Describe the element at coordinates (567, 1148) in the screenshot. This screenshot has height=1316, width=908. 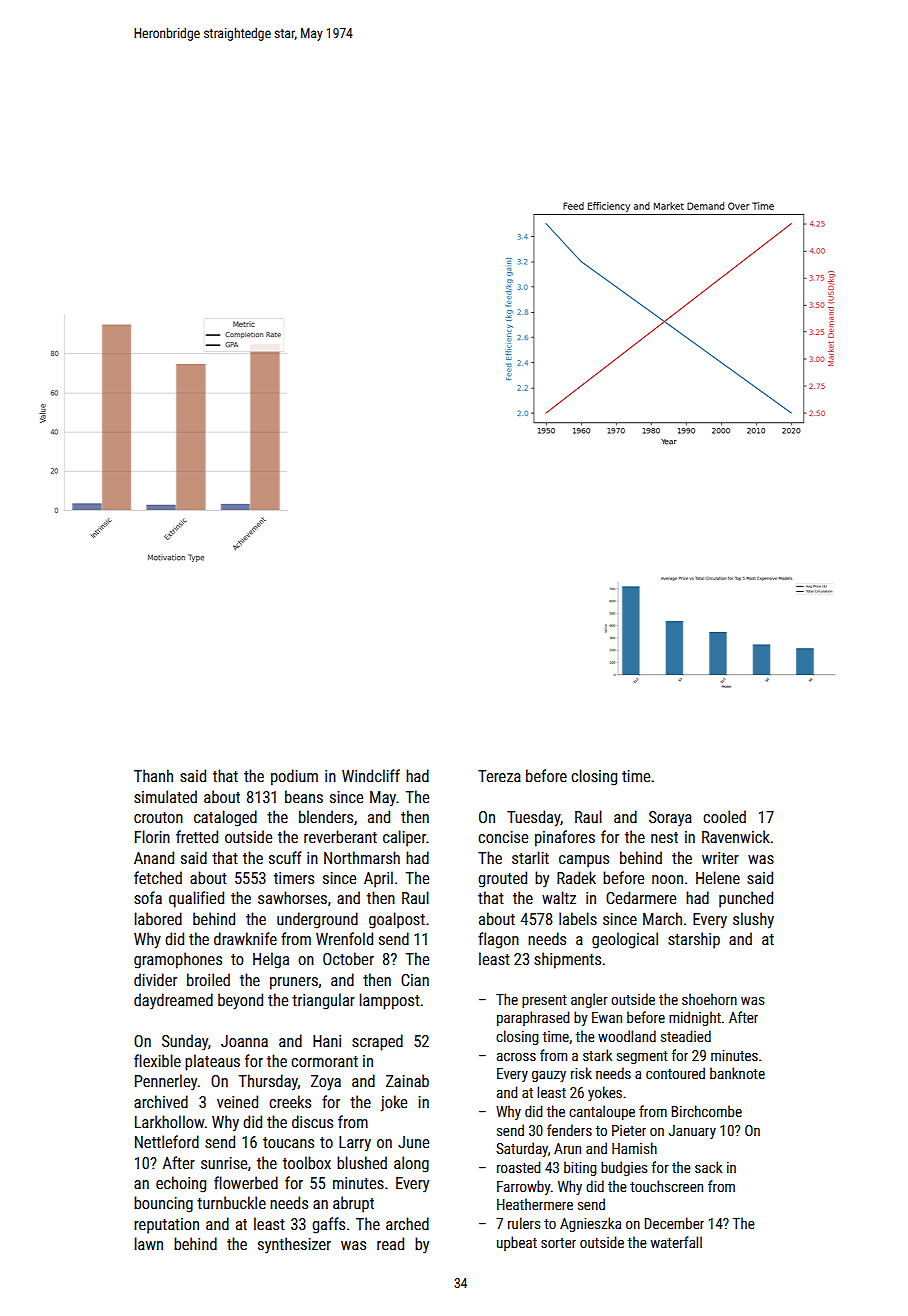
I see `Arun` at that location.
